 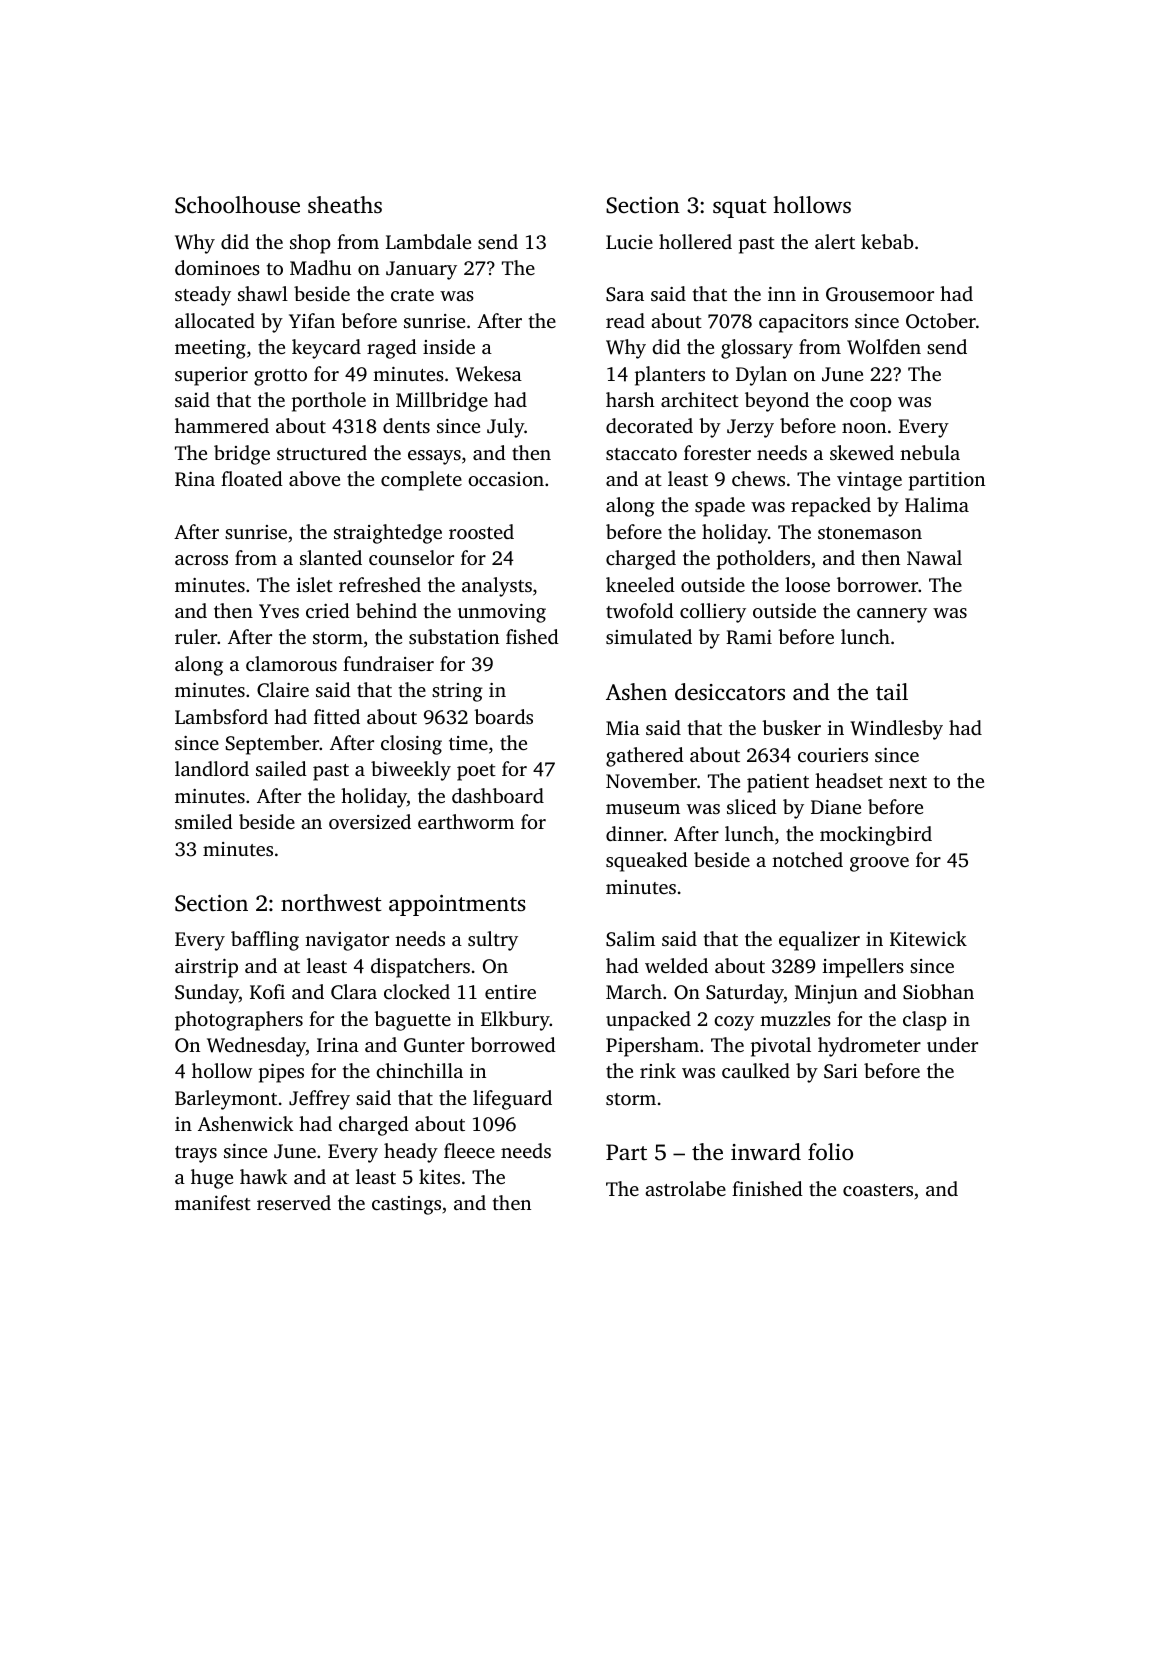 What do you see at coordinates (938, 992) in the page?
I see `Siobhan` at bounding box center [938, 992].
